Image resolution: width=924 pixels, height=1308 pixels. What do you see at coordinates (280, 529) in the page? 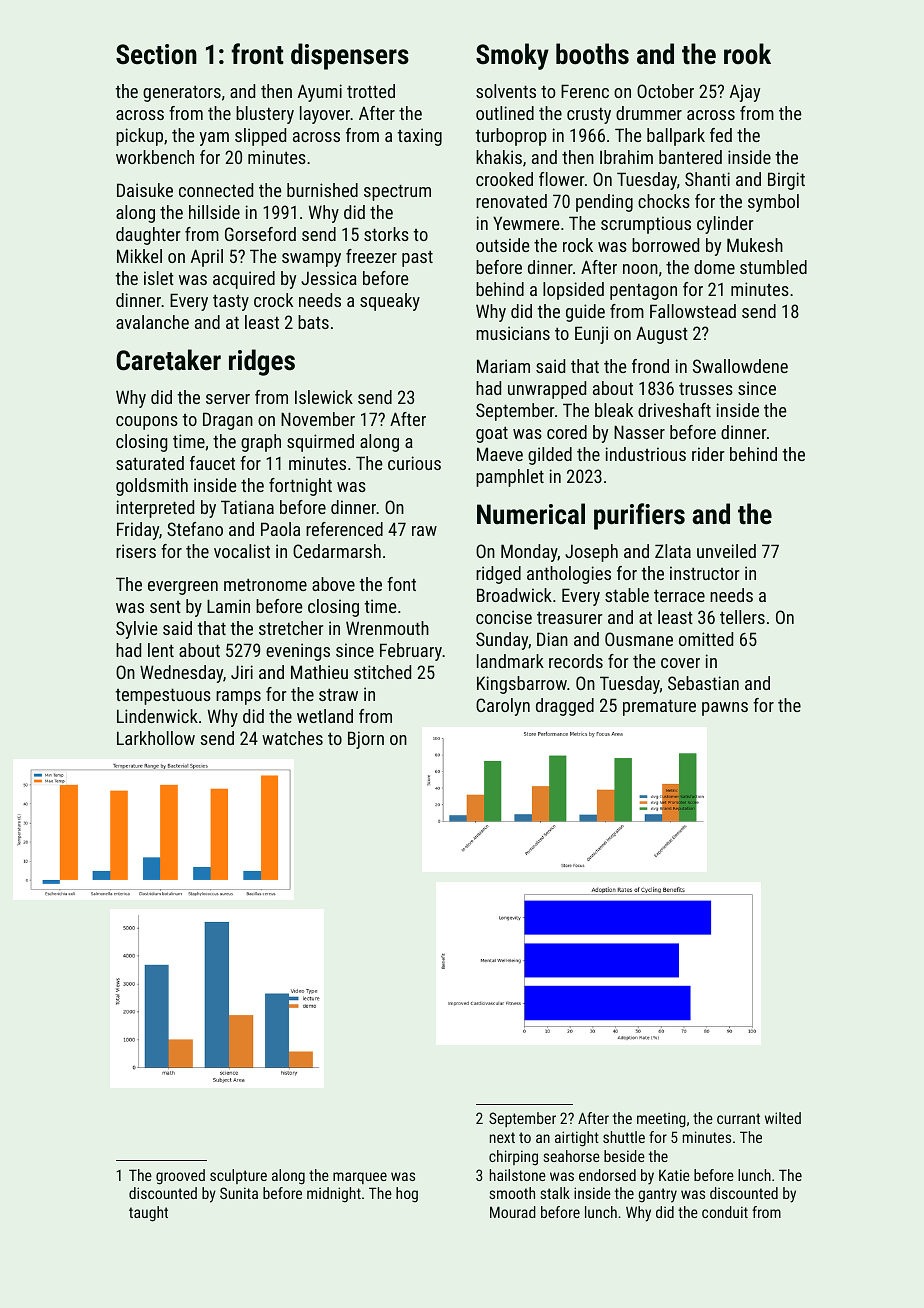
I see `Paola` at bounding box center [280, 529].
